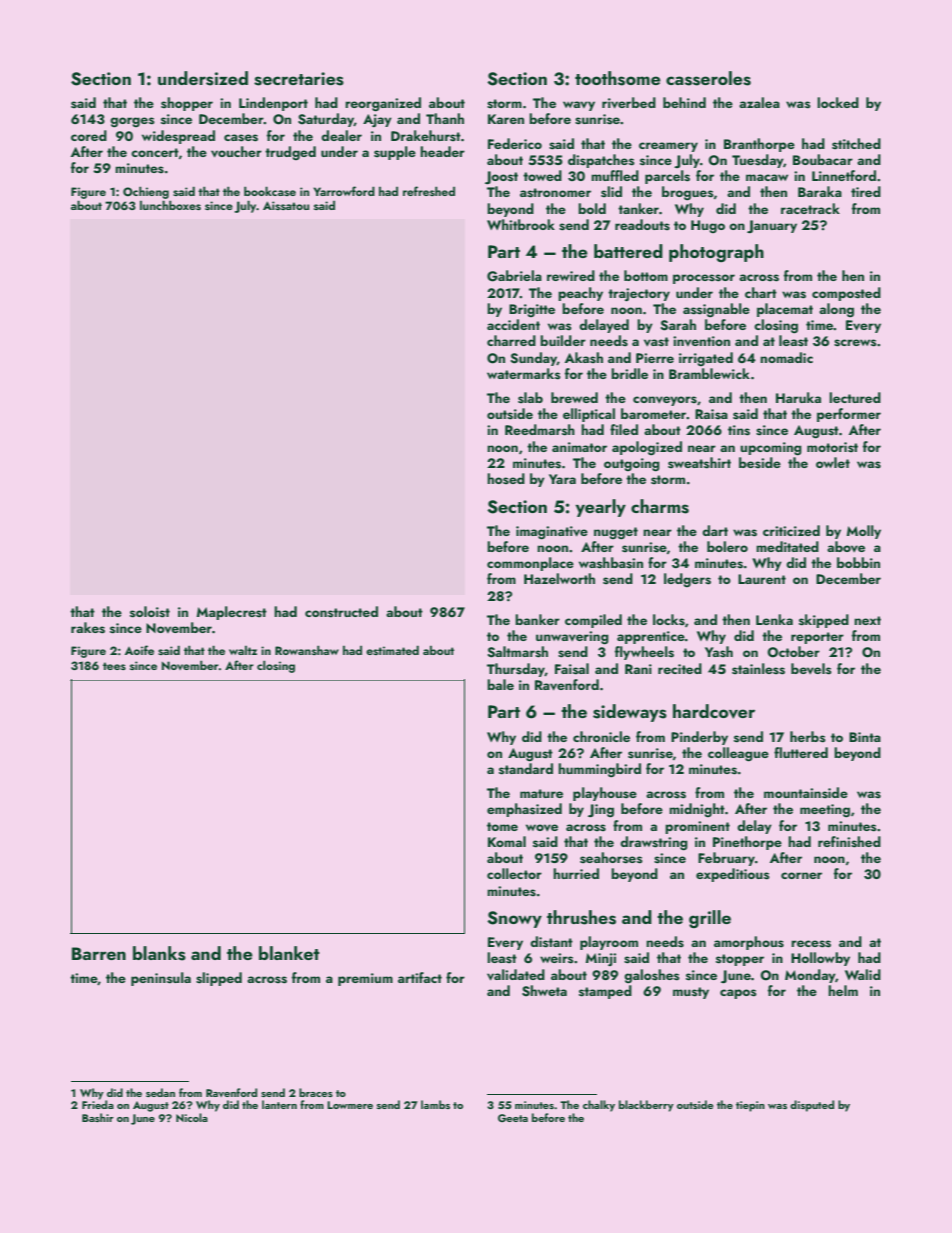 This screenshot has width=952, height=1233. What do you see at coordinates (98, 1104) in the screenshot?
I see `Frieda` at bounding box center [98, 1104].
